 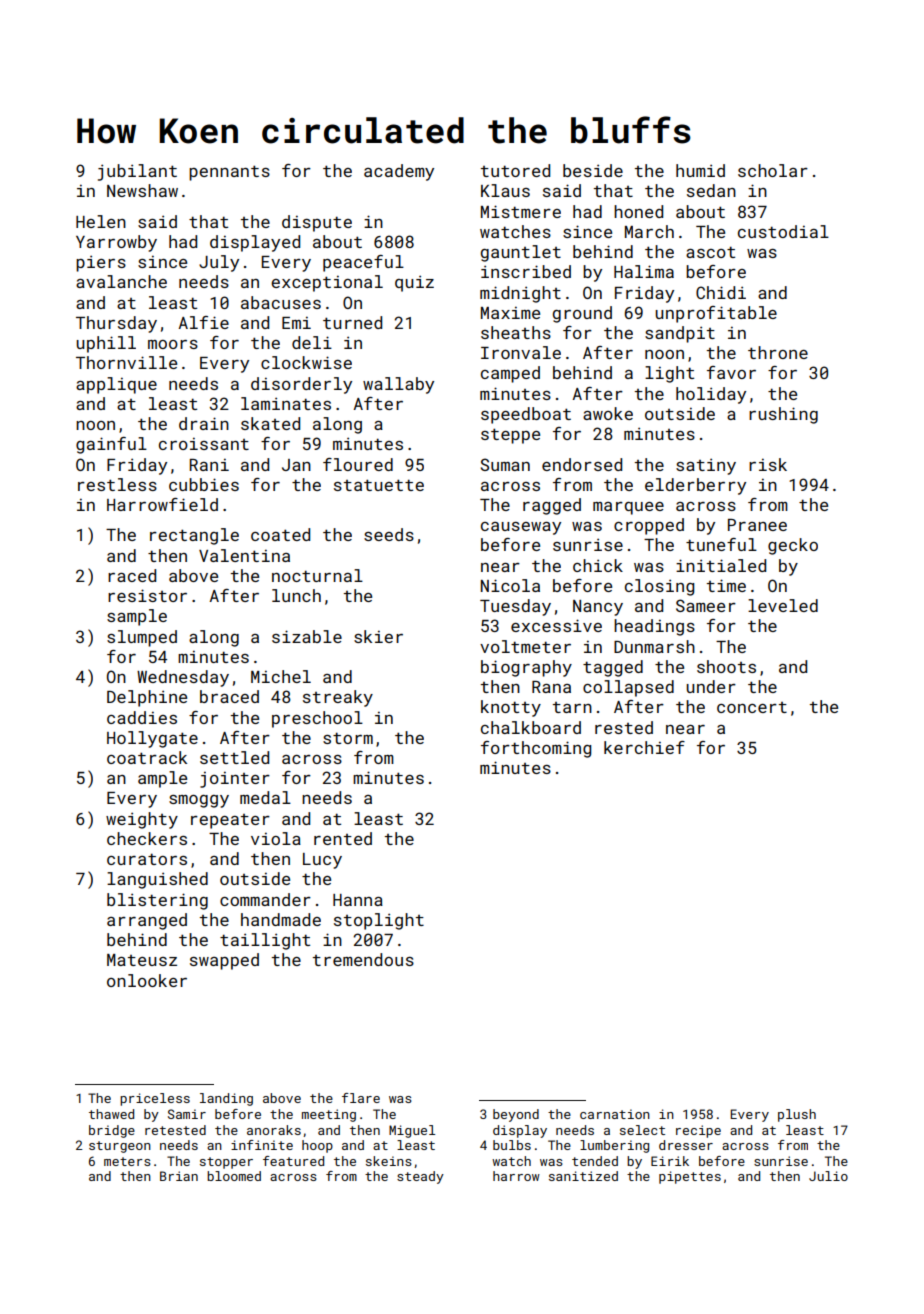 What do you see at coordinates (142, 190) in the image?
I see `Newshaw` at bounding box center [142, 190].
